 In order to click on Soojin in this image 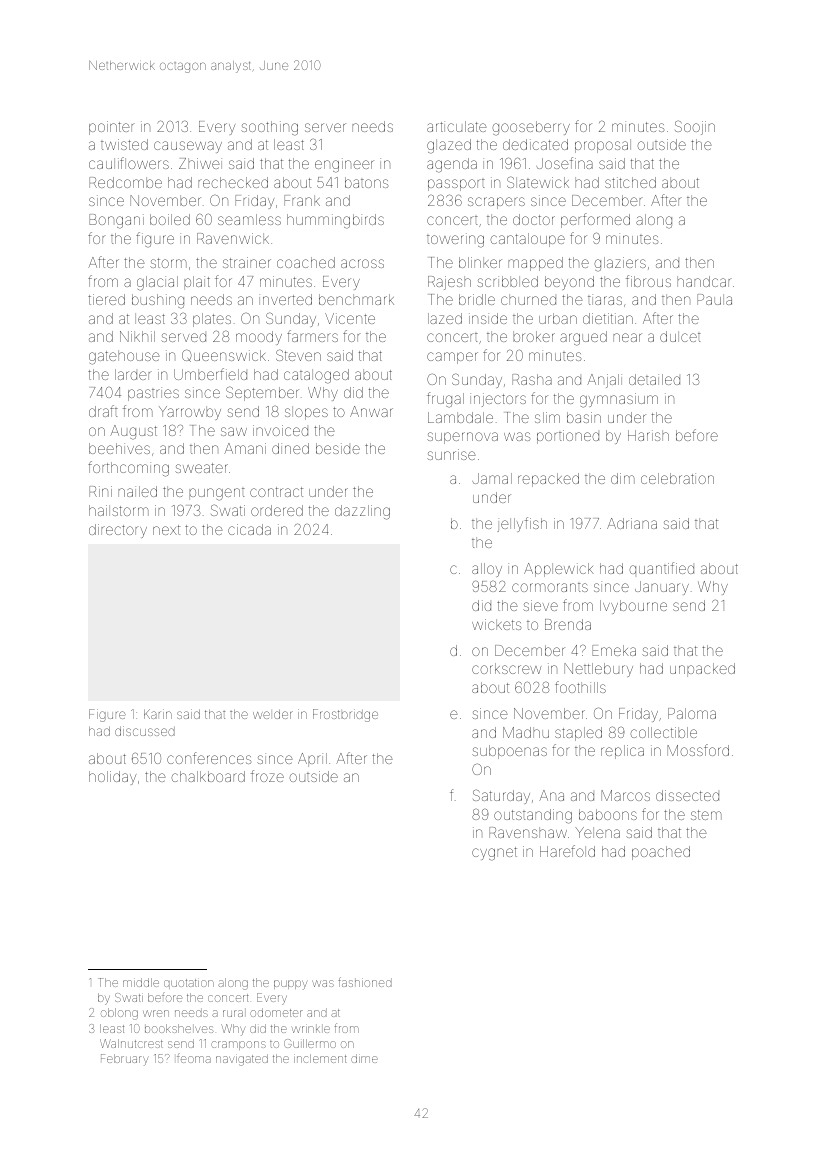, I will do `click(695, 127)`.
